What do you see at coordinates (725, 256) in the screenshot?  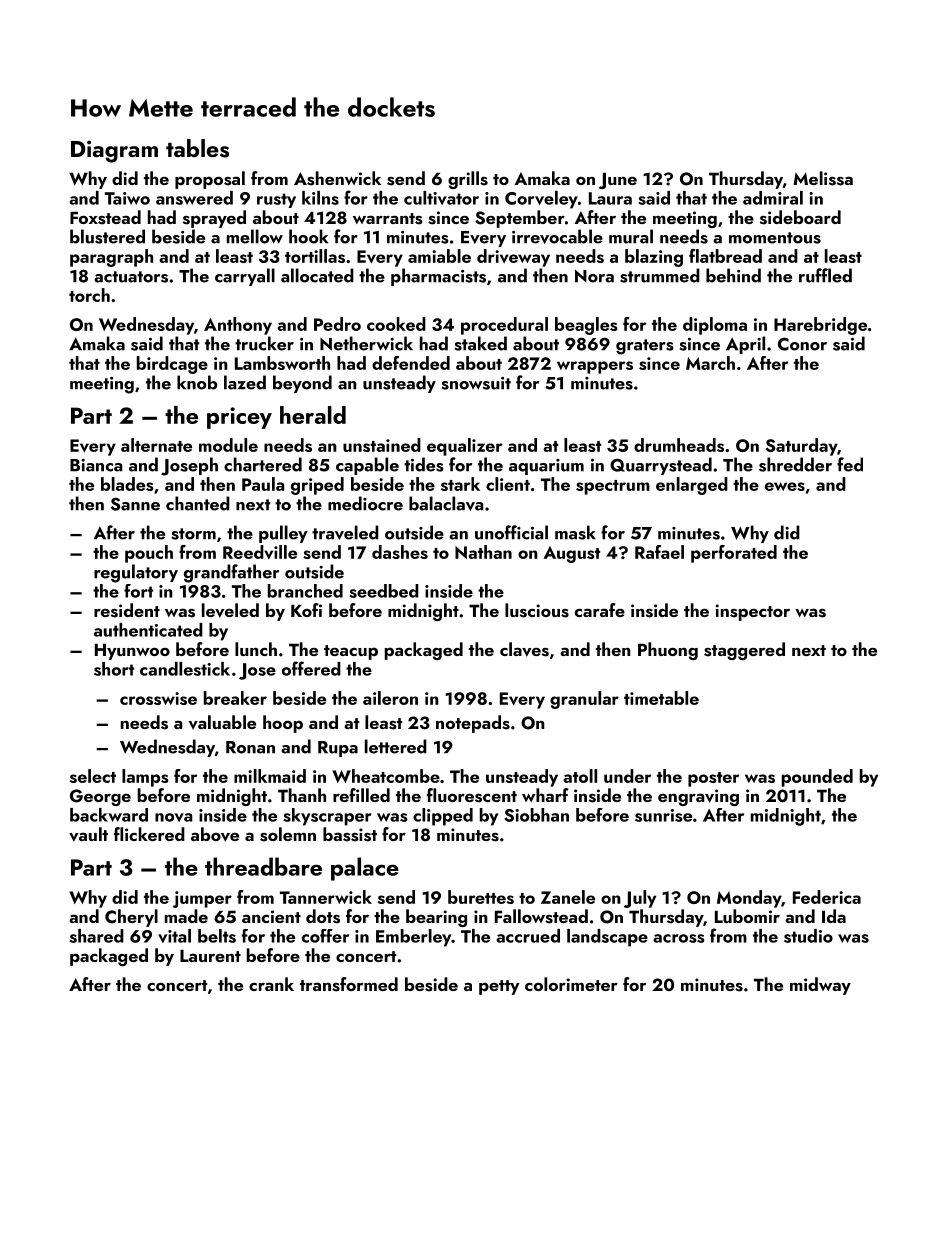 I see `flatbread` at bounding box center [725, 256].
